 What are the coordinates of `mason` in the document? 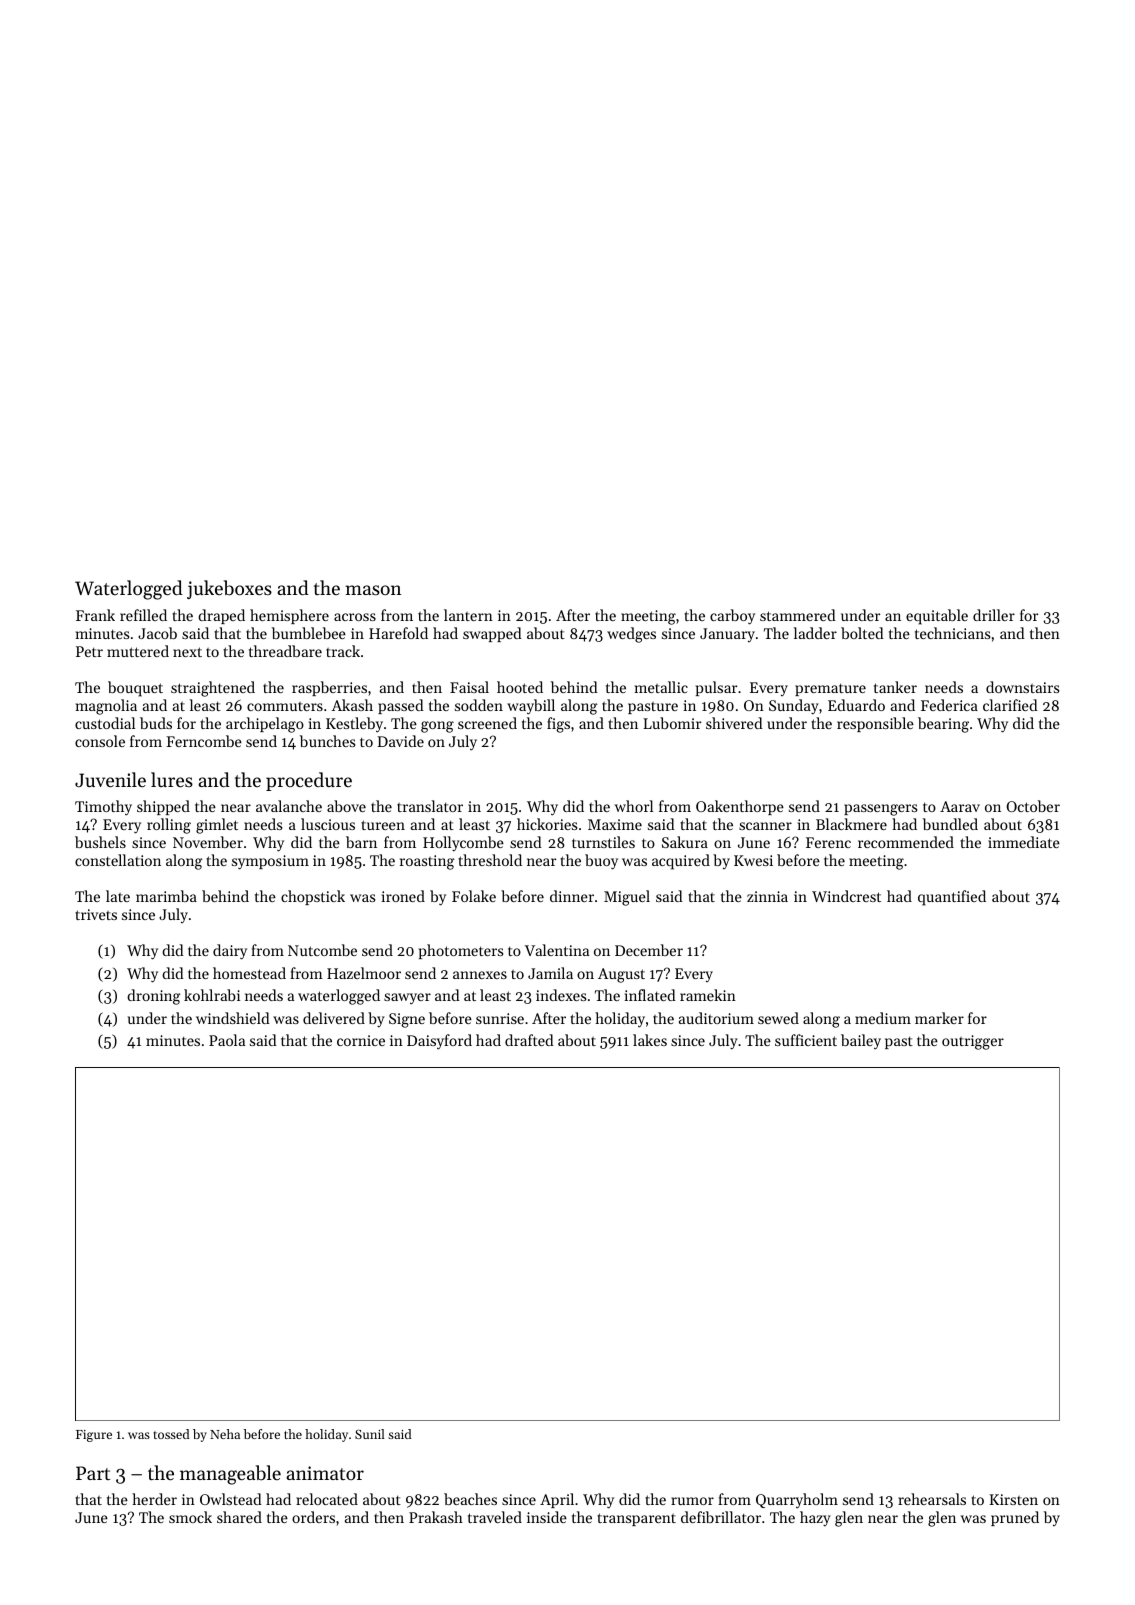 It's located at (373, 590).
